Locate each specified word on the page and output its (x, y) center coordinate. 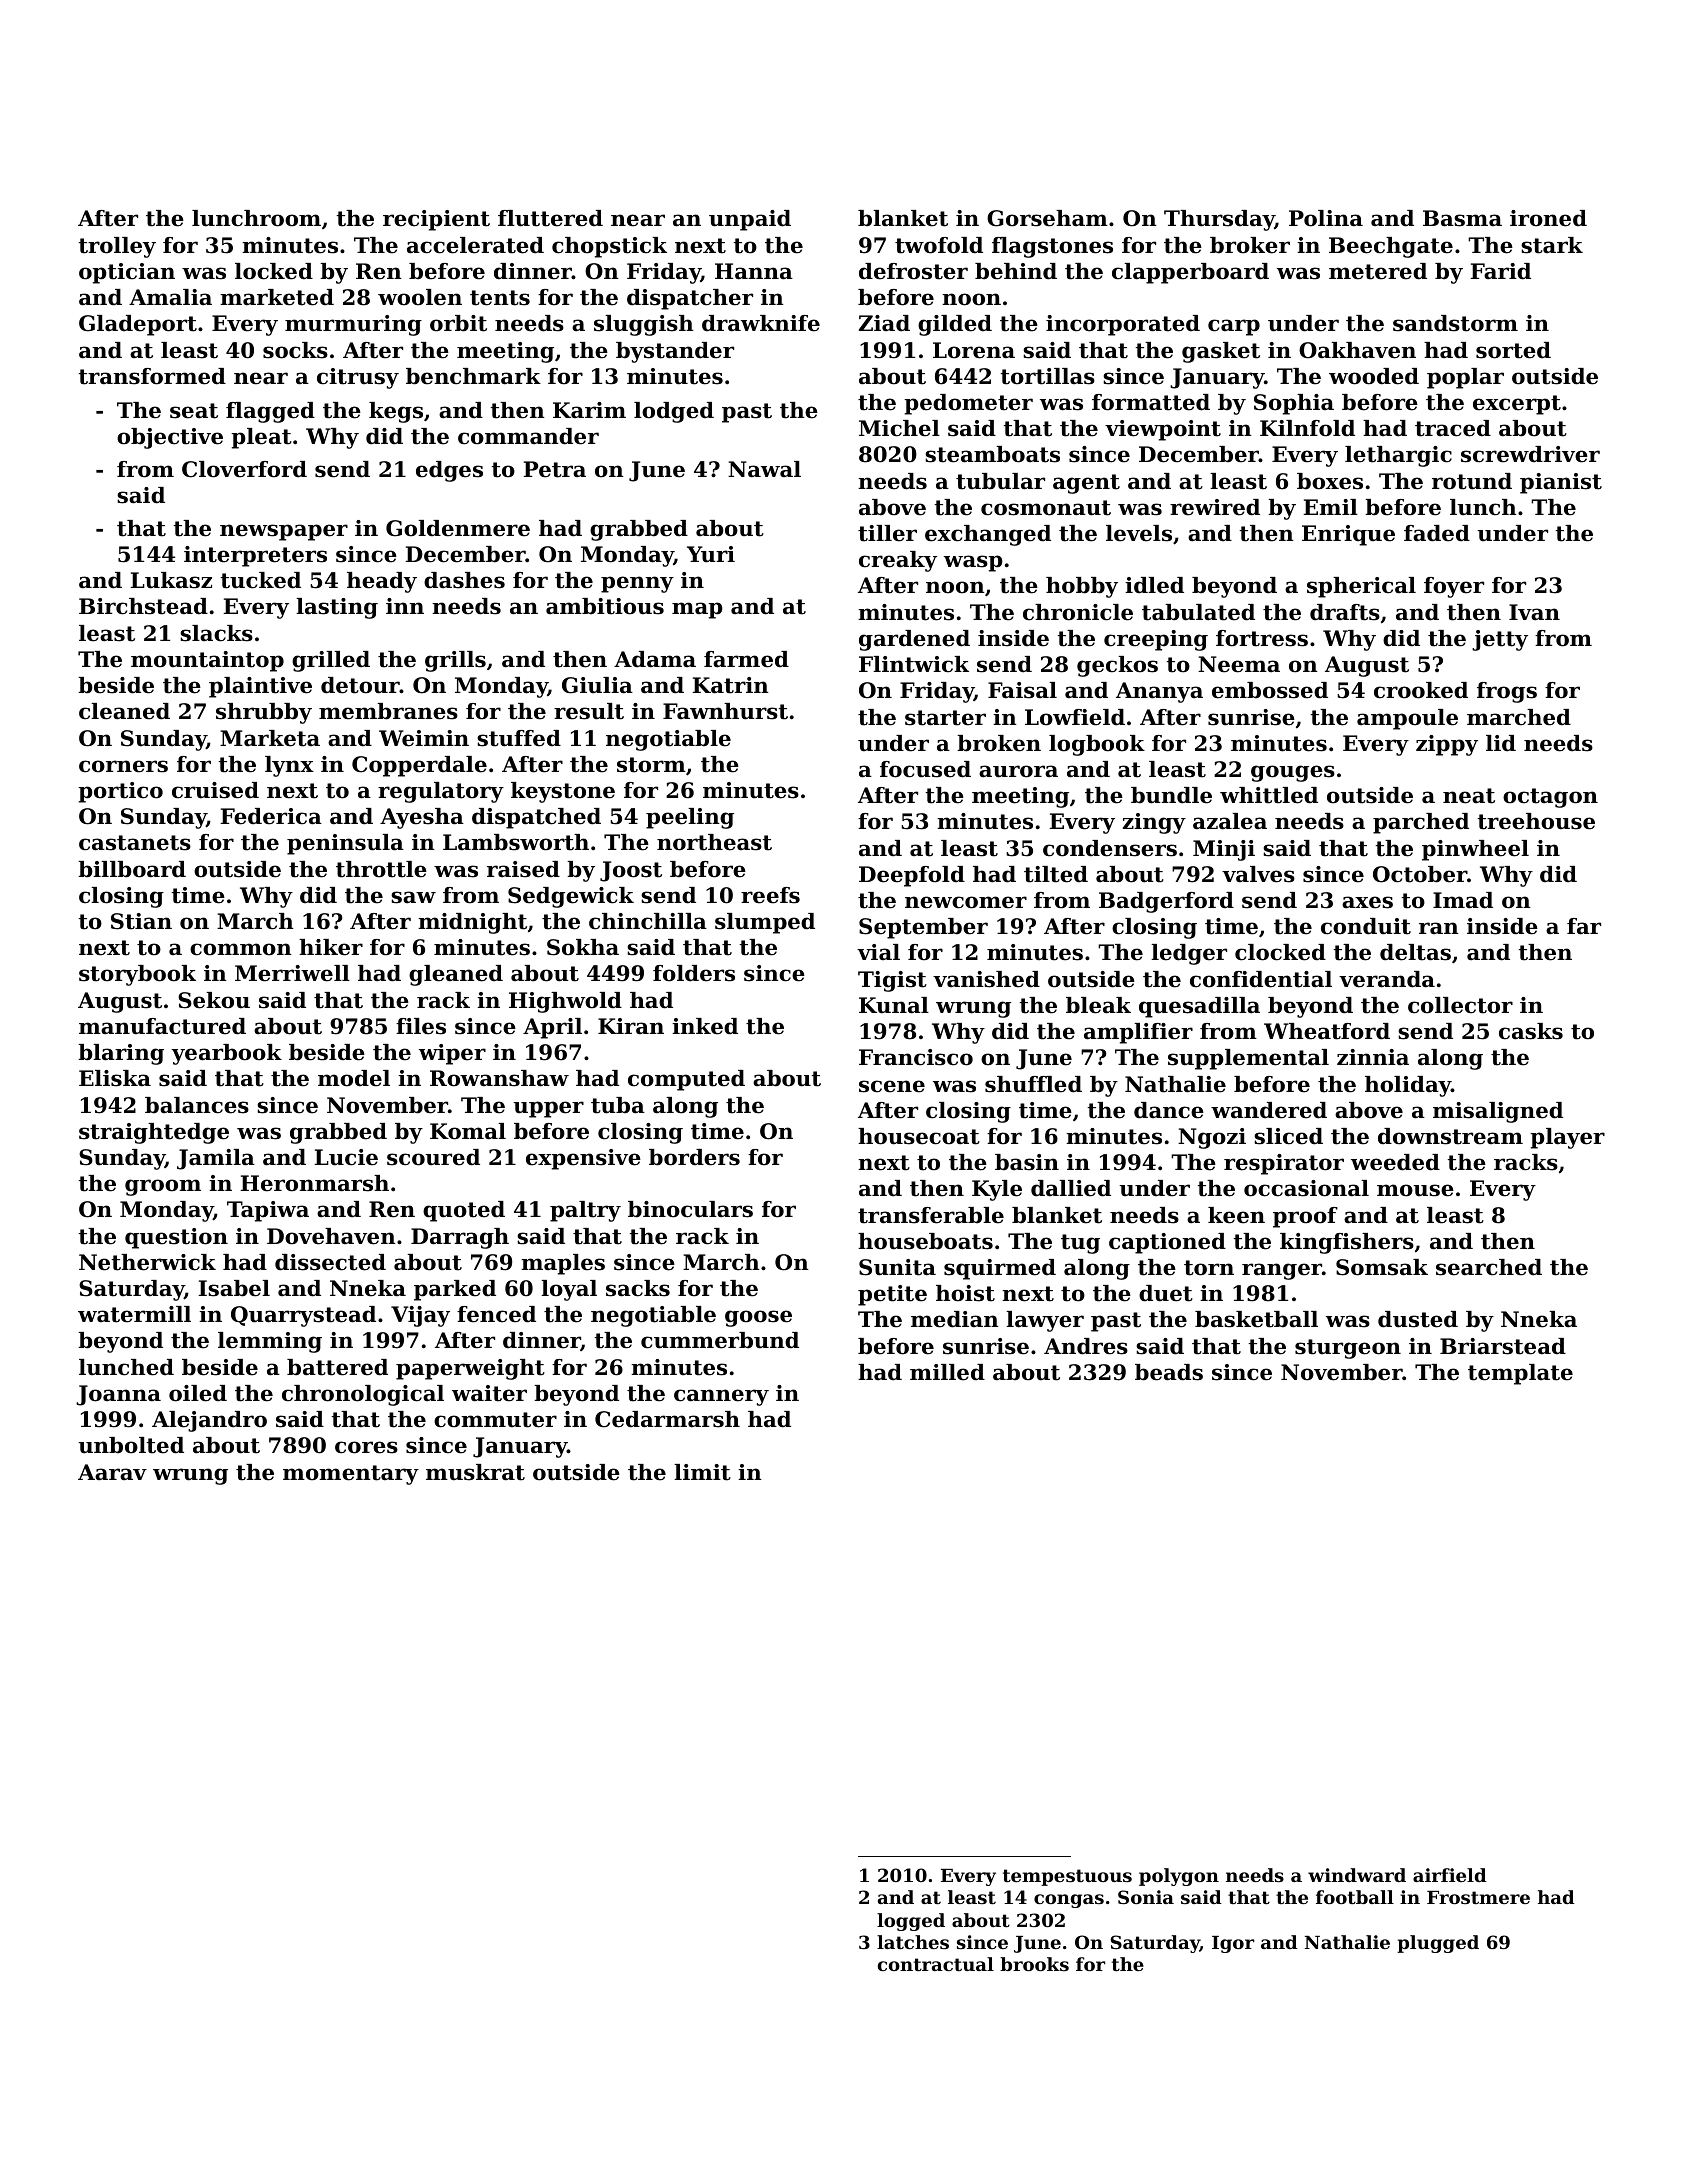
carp (1234, 327)
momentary (351, 1475)
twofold (939, 245)
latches (913, 1942)
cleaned (124, 711)
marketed (277, 297)
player (1567, 1138)
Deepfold (912, 876)
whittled (1269, 795)
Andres (1086, 1346)
